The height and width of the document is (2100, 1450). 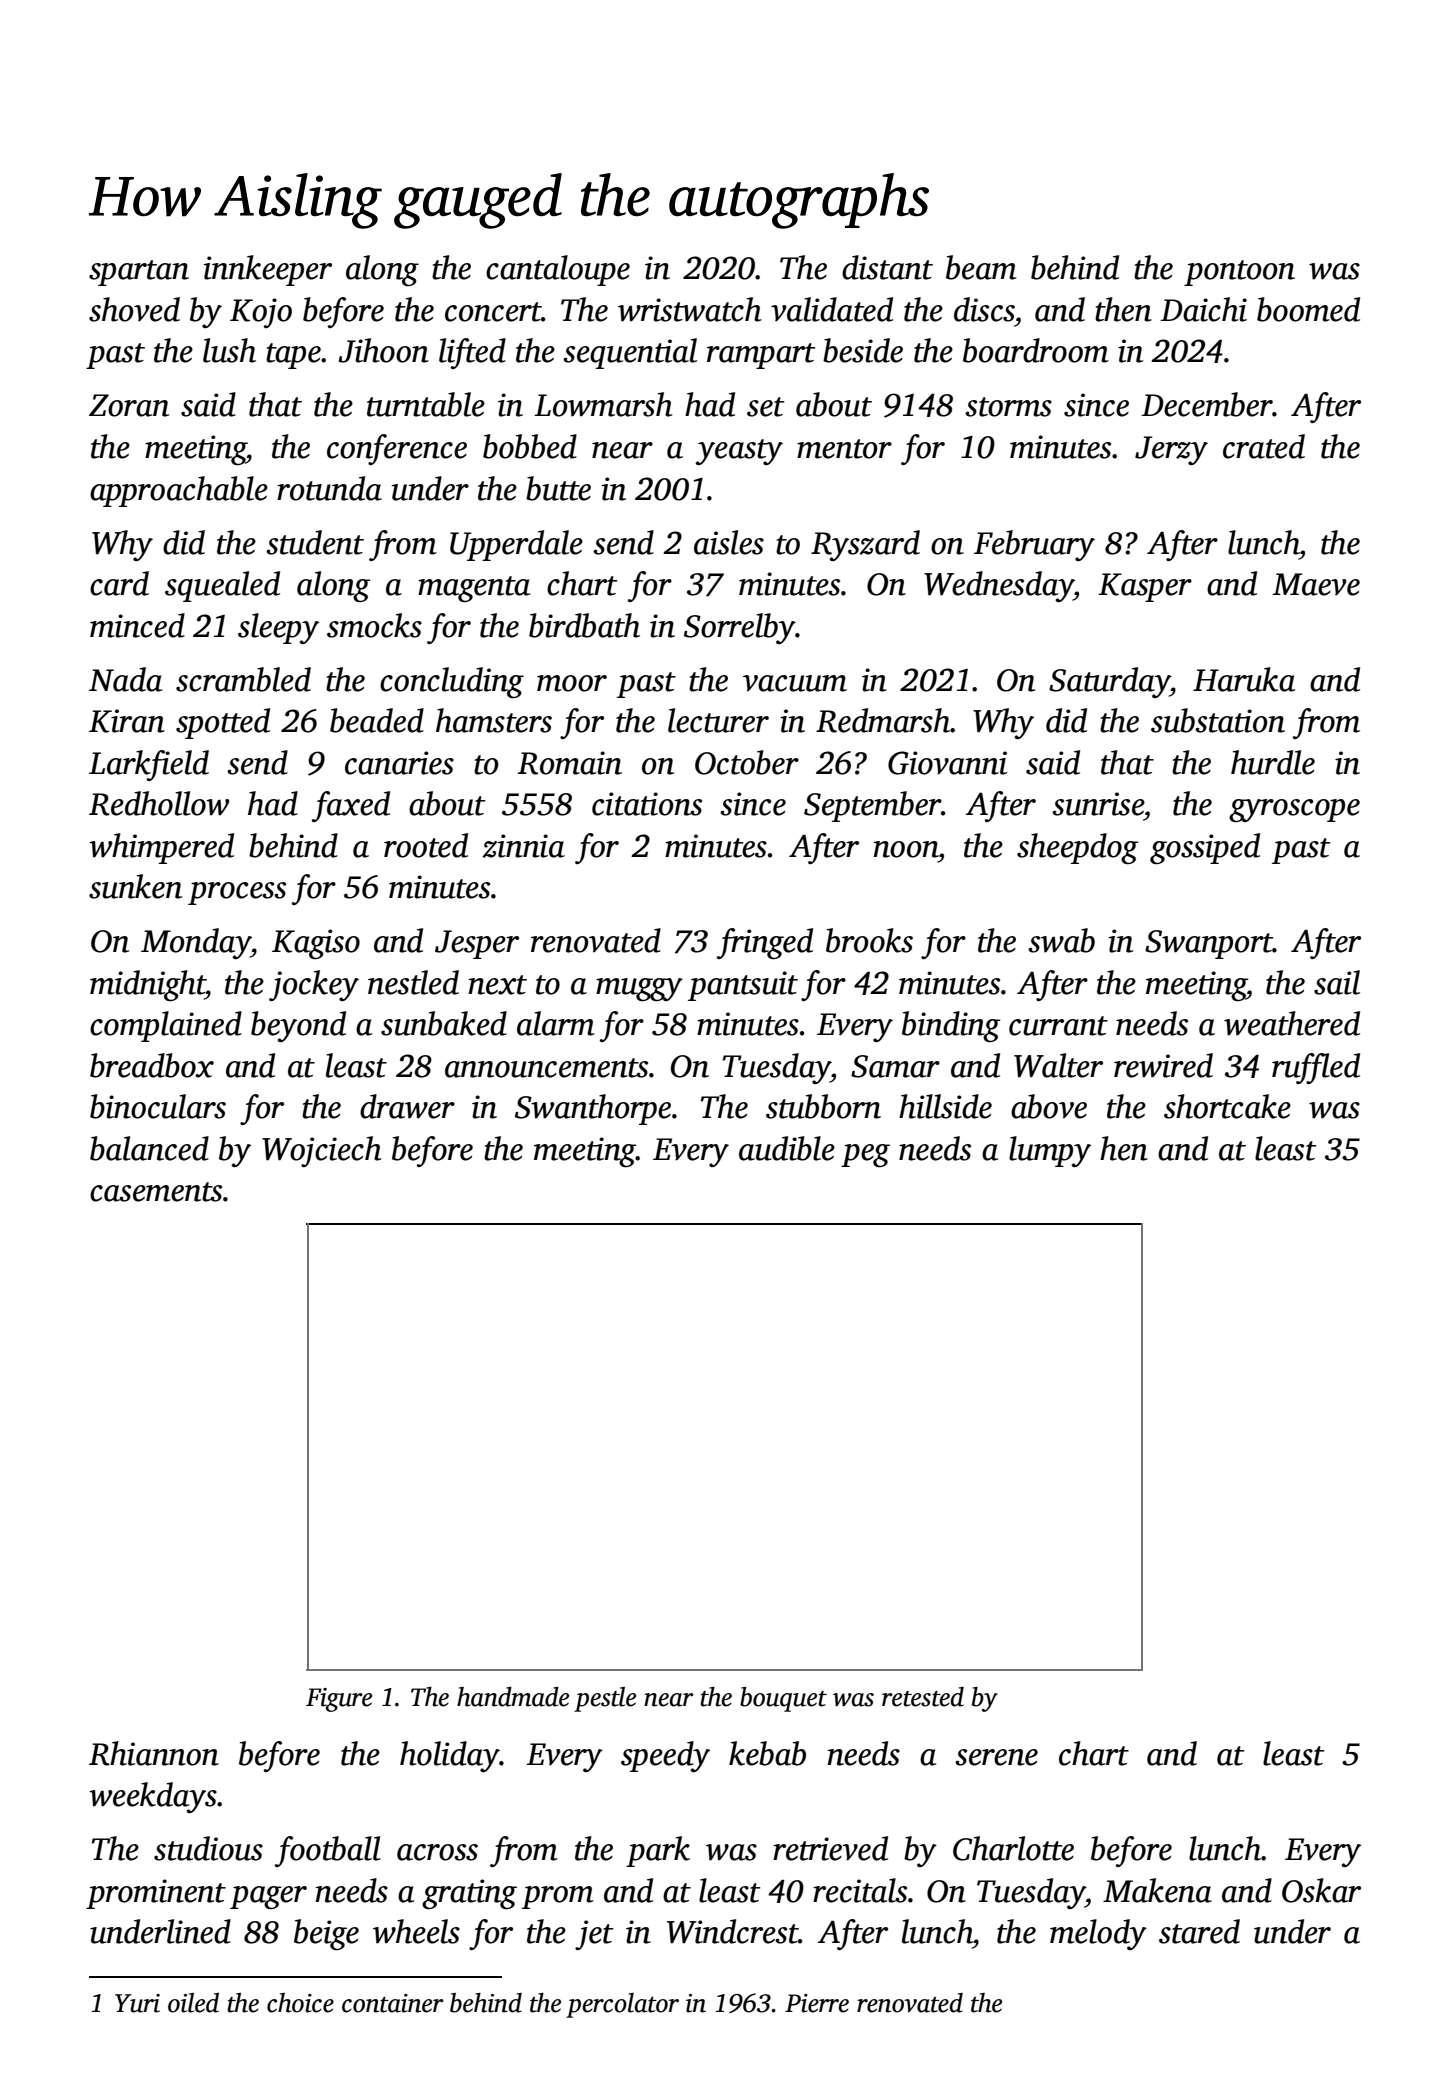 What do you see at coordinates (156, 1192) in the document?
I see `casements` at bounding box center [156, 1192].
